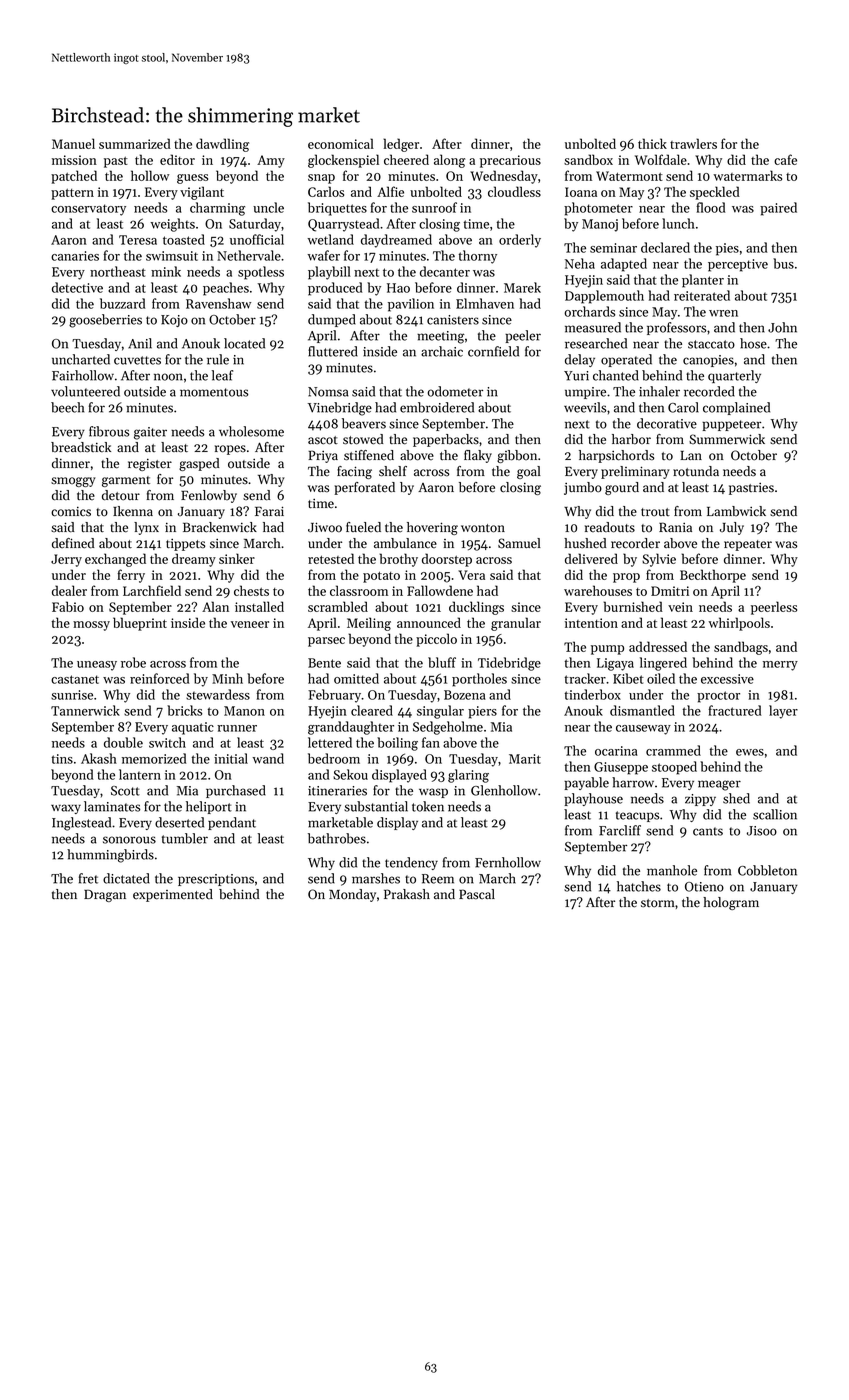 The image size is (849, 1400). Describe the element at coordinates (135, 143) in the image. I see `summarized` at that location.
